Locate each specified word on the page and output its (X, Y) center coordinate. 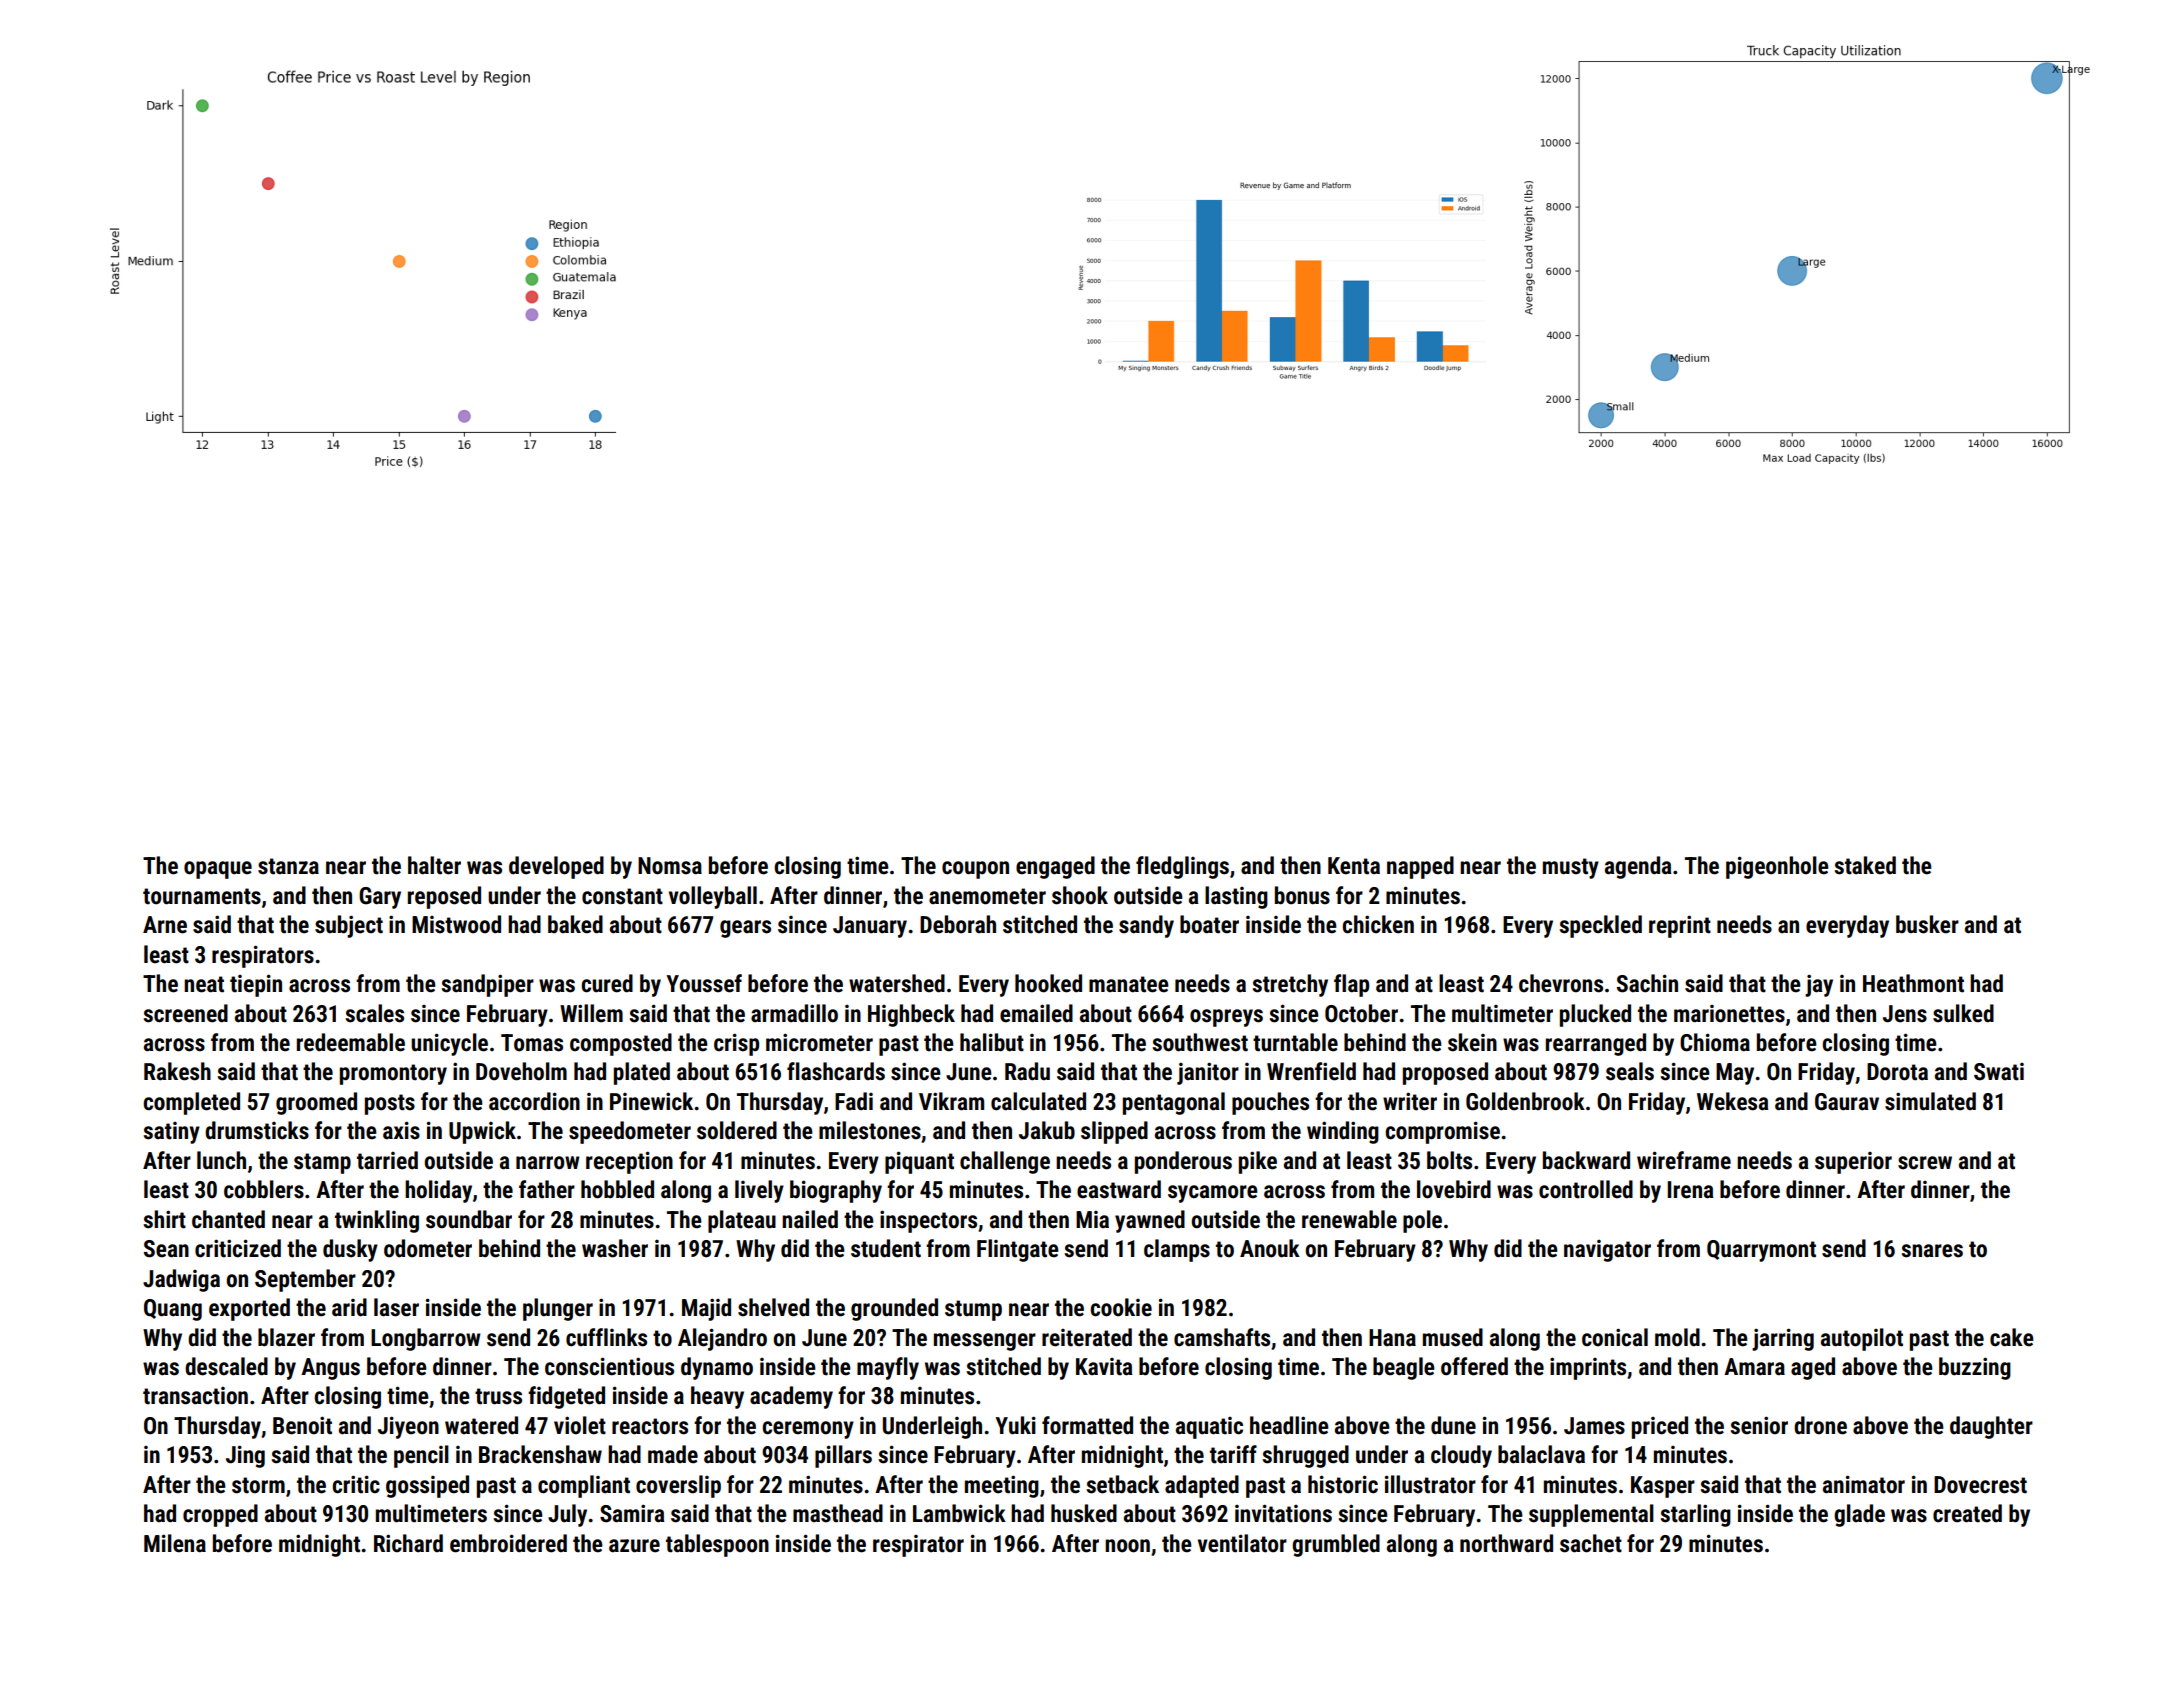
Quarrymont (1761, 1251)
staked (1865, 865)
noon (1127, 1546)
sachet (1591, 1543)
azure (634, 1546)
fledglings (1182, 867)
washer (615, 1248)
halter (434, 865)
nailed (810, 1219)
